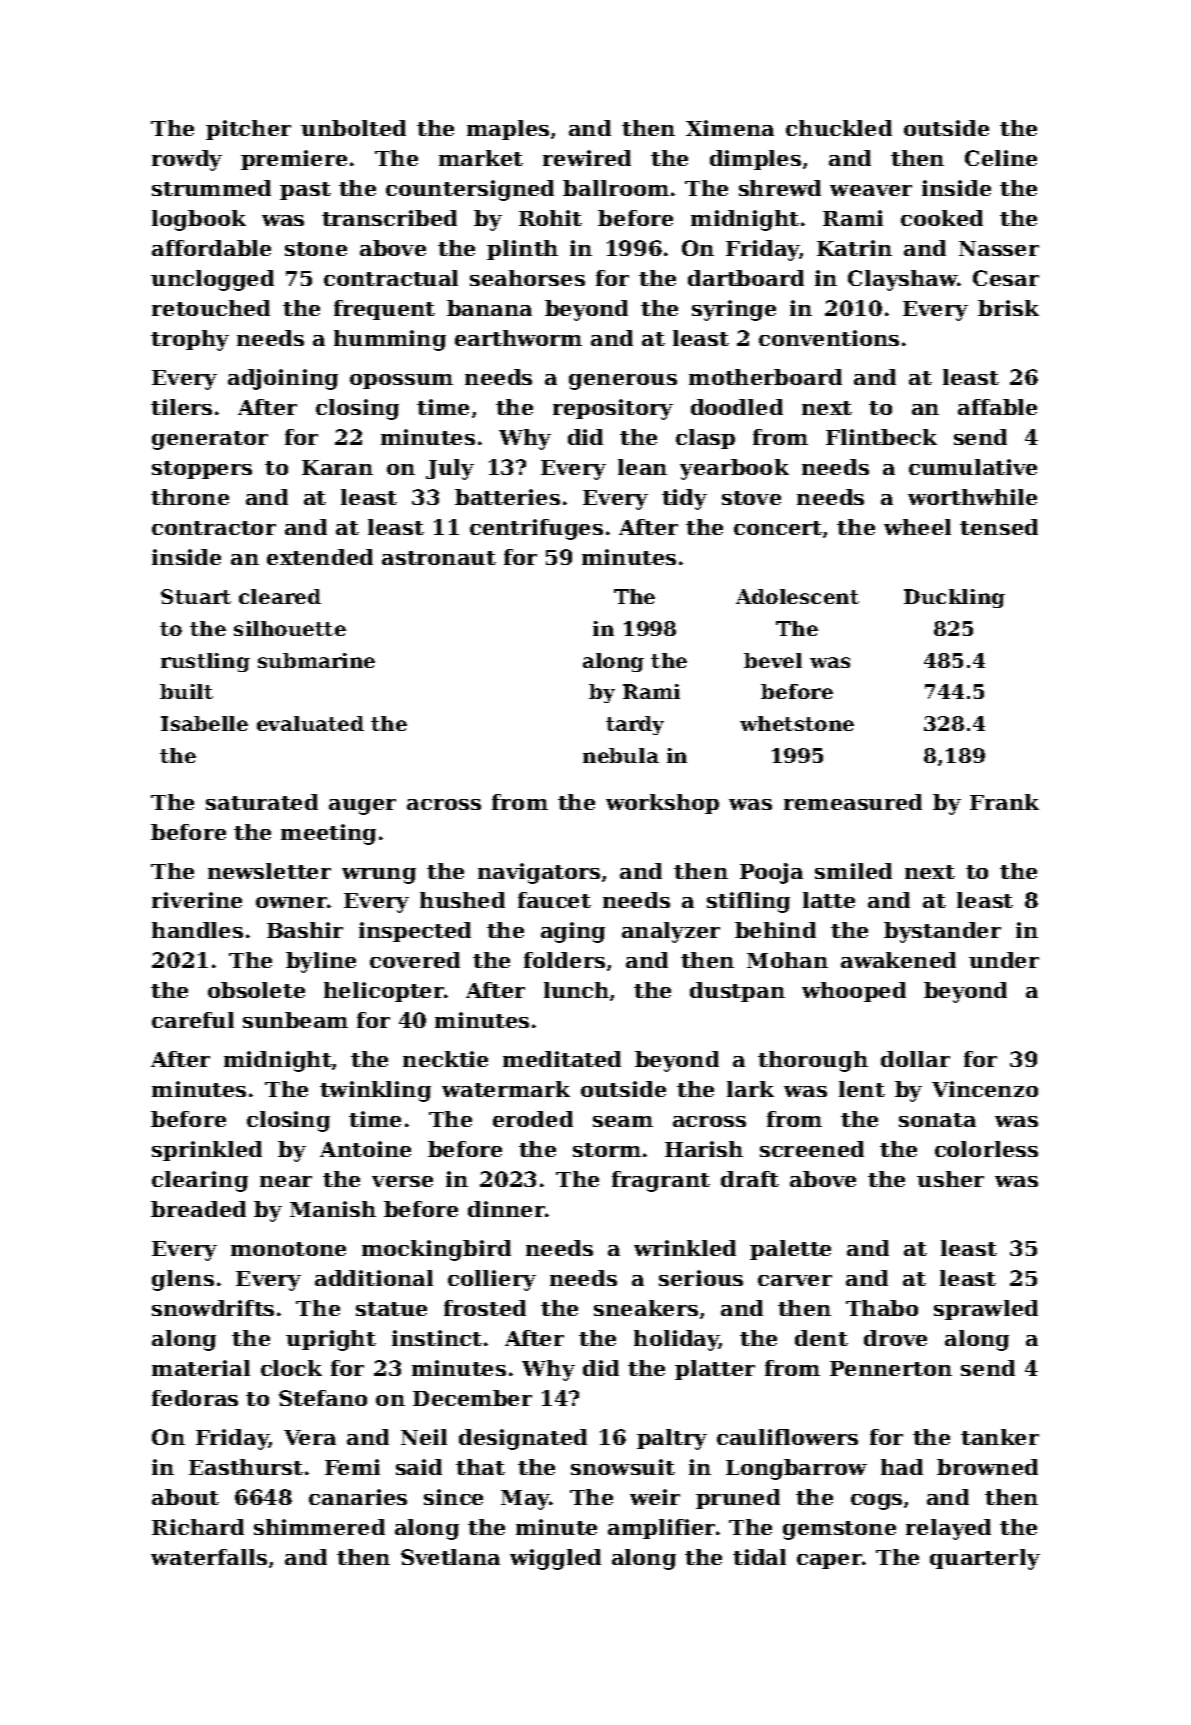 This page has height=1725, width=1191. Describe the element at coordinates (197, 900) in the page. I see `riverine` at that location.
